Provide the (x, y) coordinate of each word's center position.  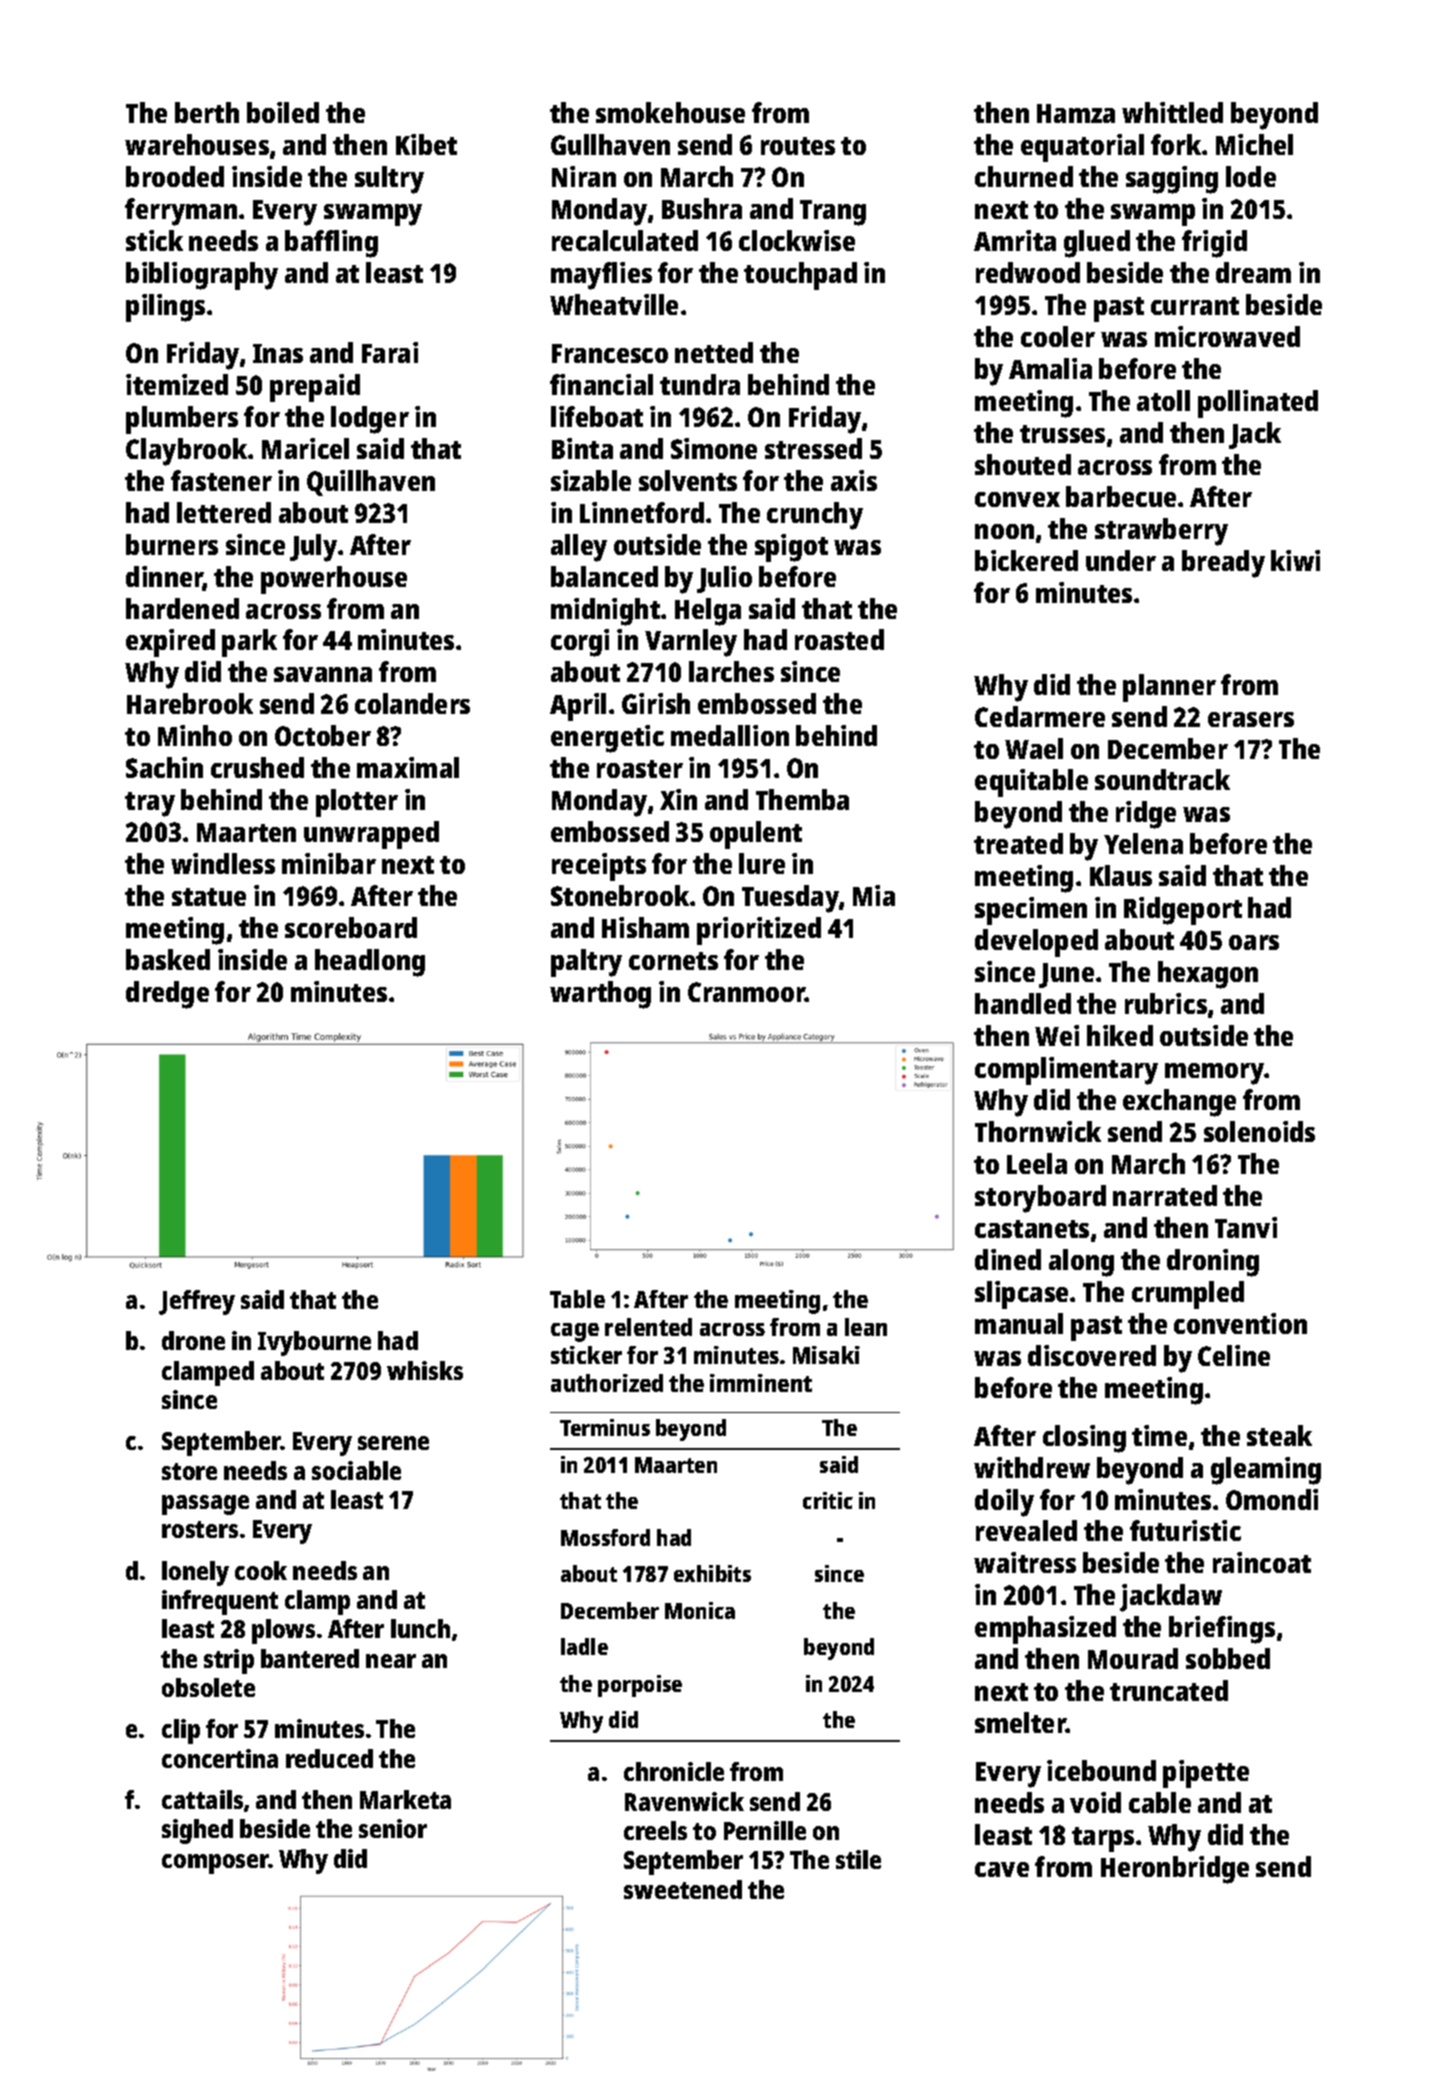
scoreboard (351, 927)
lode (1251, 176)
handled (1023, 1003)
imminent (761, 1383)
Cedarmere (1040, 716)
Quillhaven (371, 483)
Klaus (1121, 875)
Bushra (702, 208)
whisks (425, 1370)
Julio (724, 579)
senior (393, 1828)
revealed (1026, 1530)
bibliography (202, 276)
